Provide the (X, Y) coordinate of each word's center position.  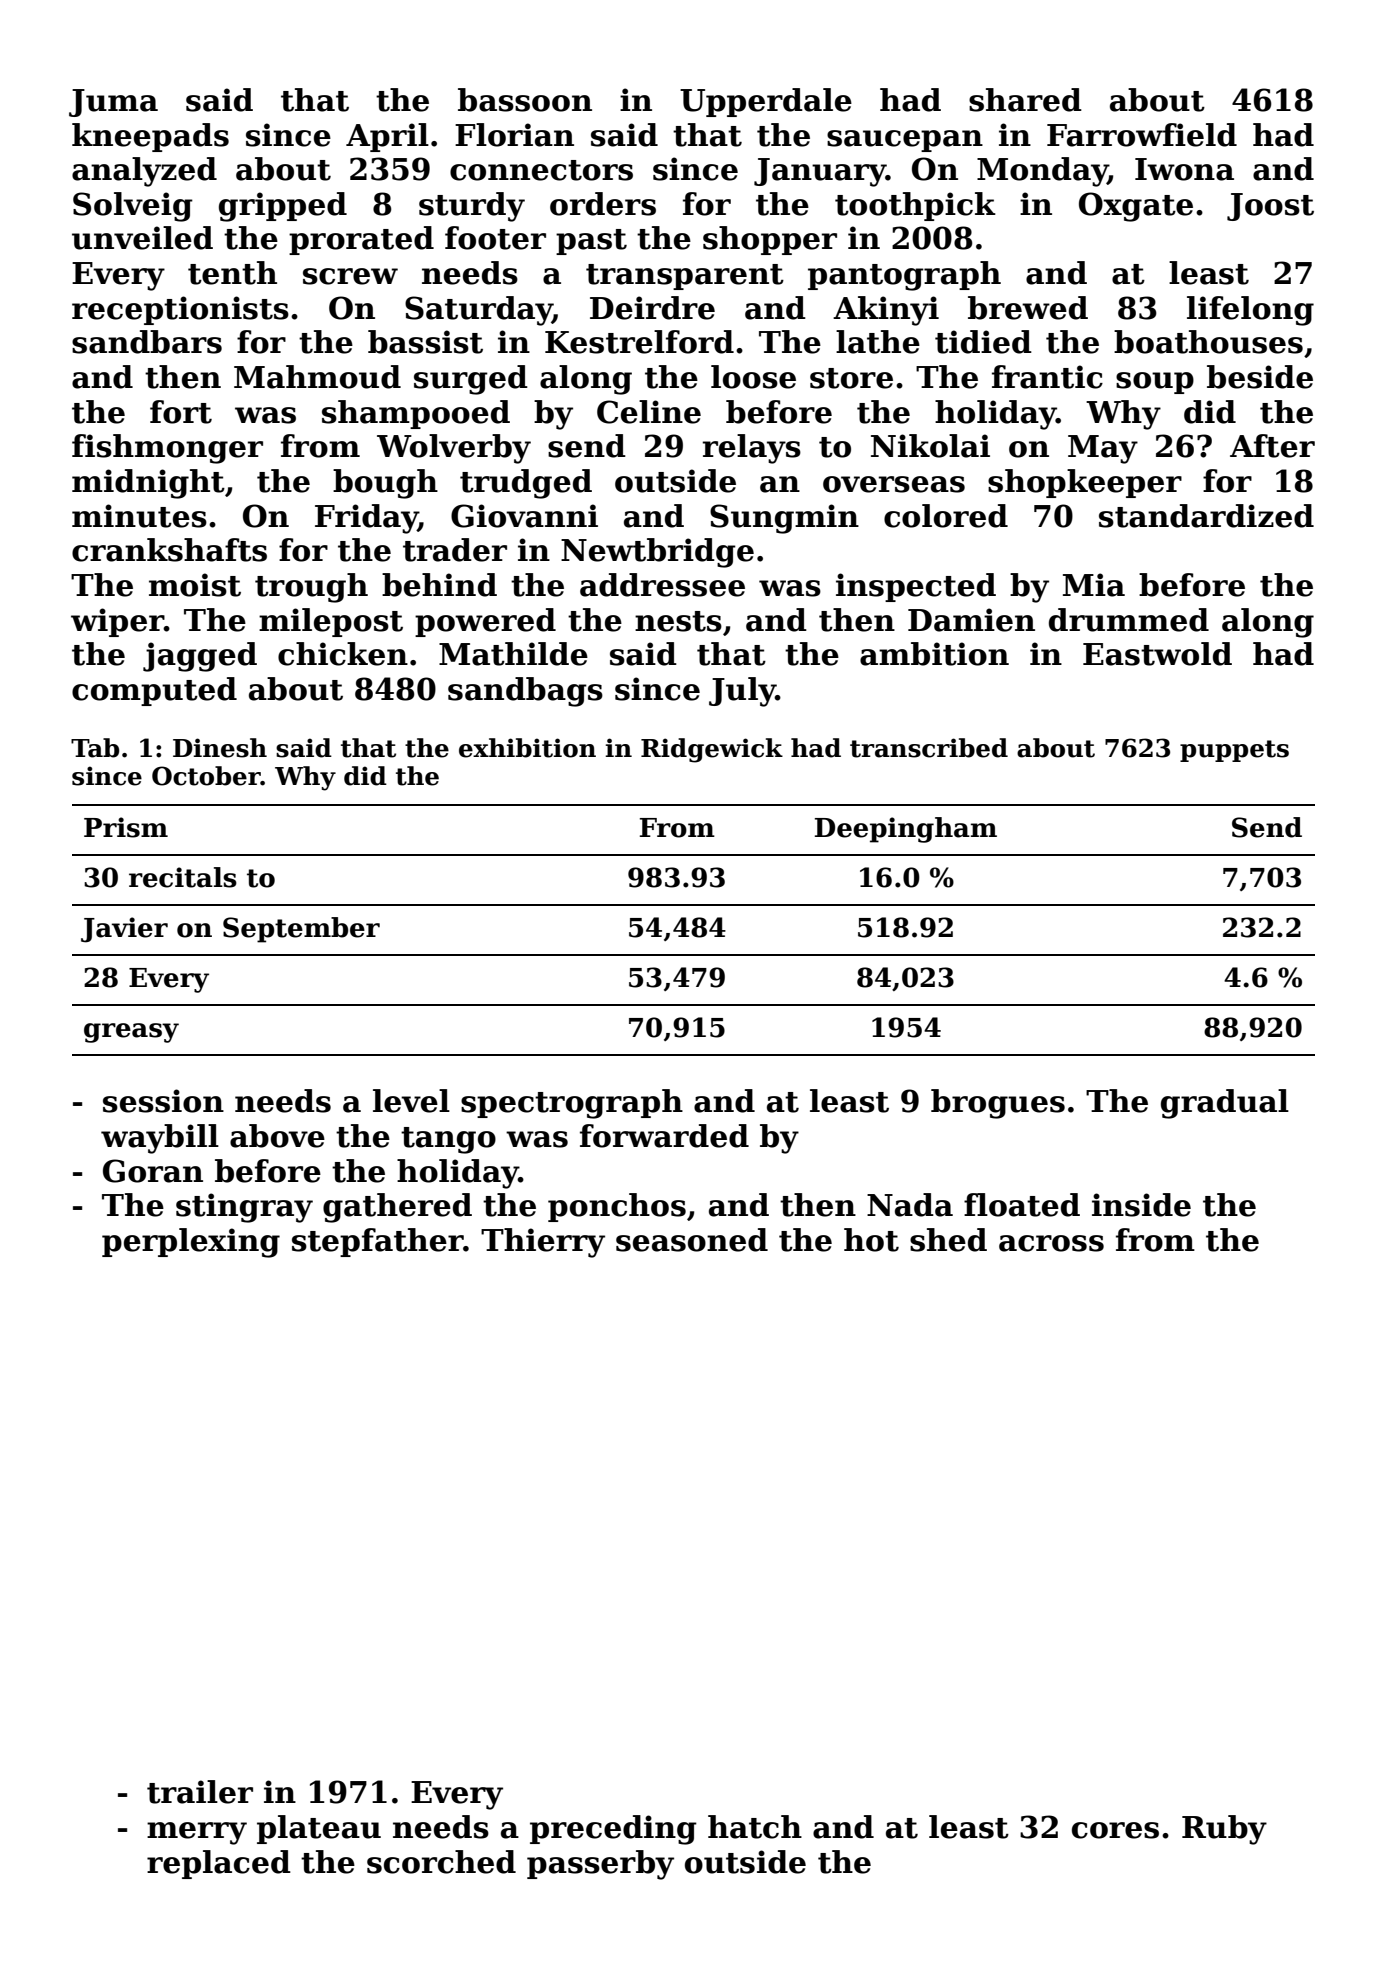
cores (1115, 1830)
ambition (934, 654)
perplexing (191, 1243)
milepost (331, 622)
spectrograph (572, 1104)
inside (1141, 1205)
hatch (755, 1827)
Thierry (543, 1243)
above (277, 1136)
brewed (1028, 308)
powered (485, 622)
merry (197, 1833)
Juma (113, 103)
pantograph (904, 276)
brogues (998, 1104)
